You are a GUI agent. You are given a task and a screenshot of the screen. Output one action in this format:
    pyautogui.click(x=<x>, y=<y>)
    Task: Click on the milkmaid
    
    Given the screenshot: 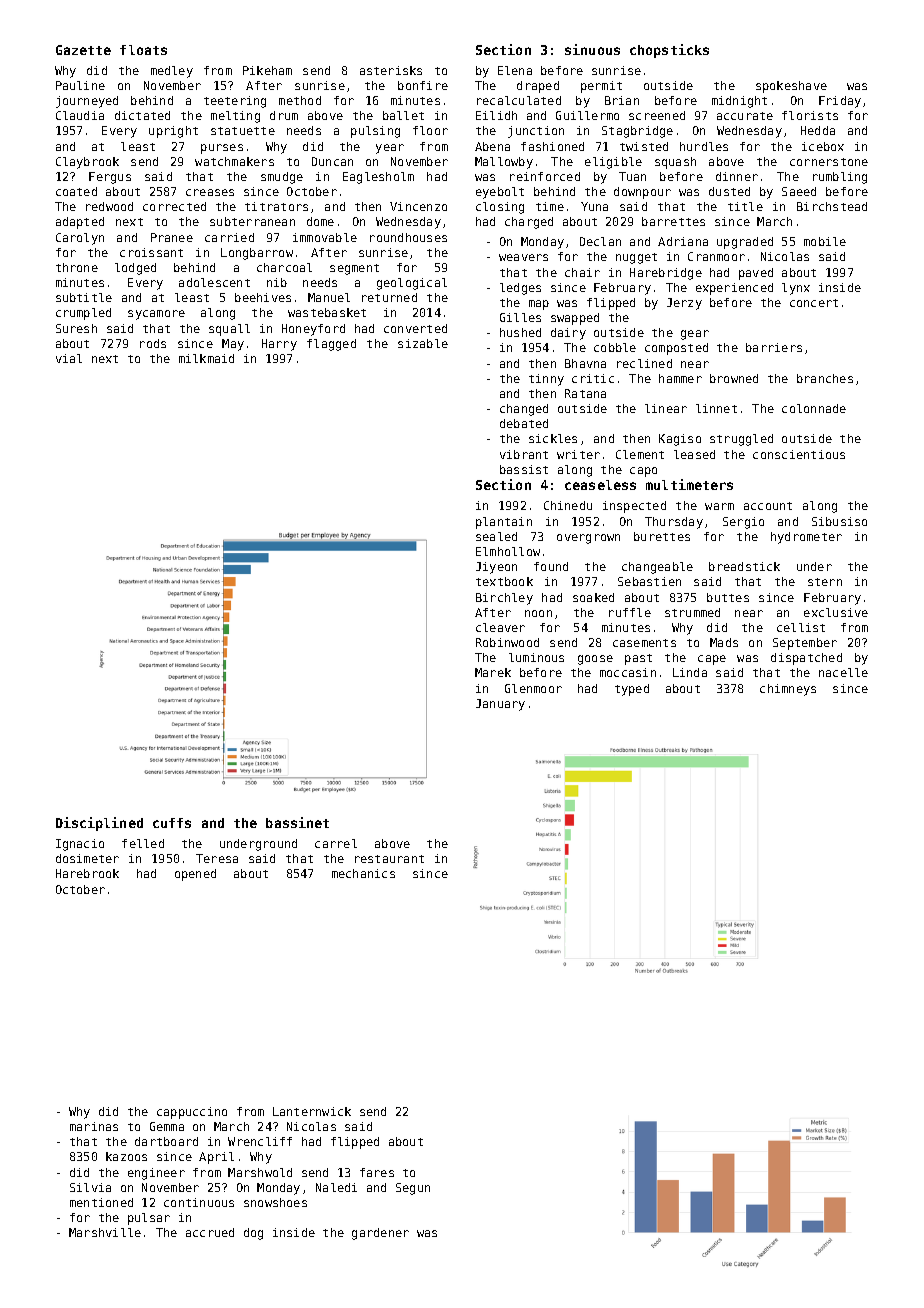 What is the action you would take?
    pyautogui.click(x=206, y=358)
